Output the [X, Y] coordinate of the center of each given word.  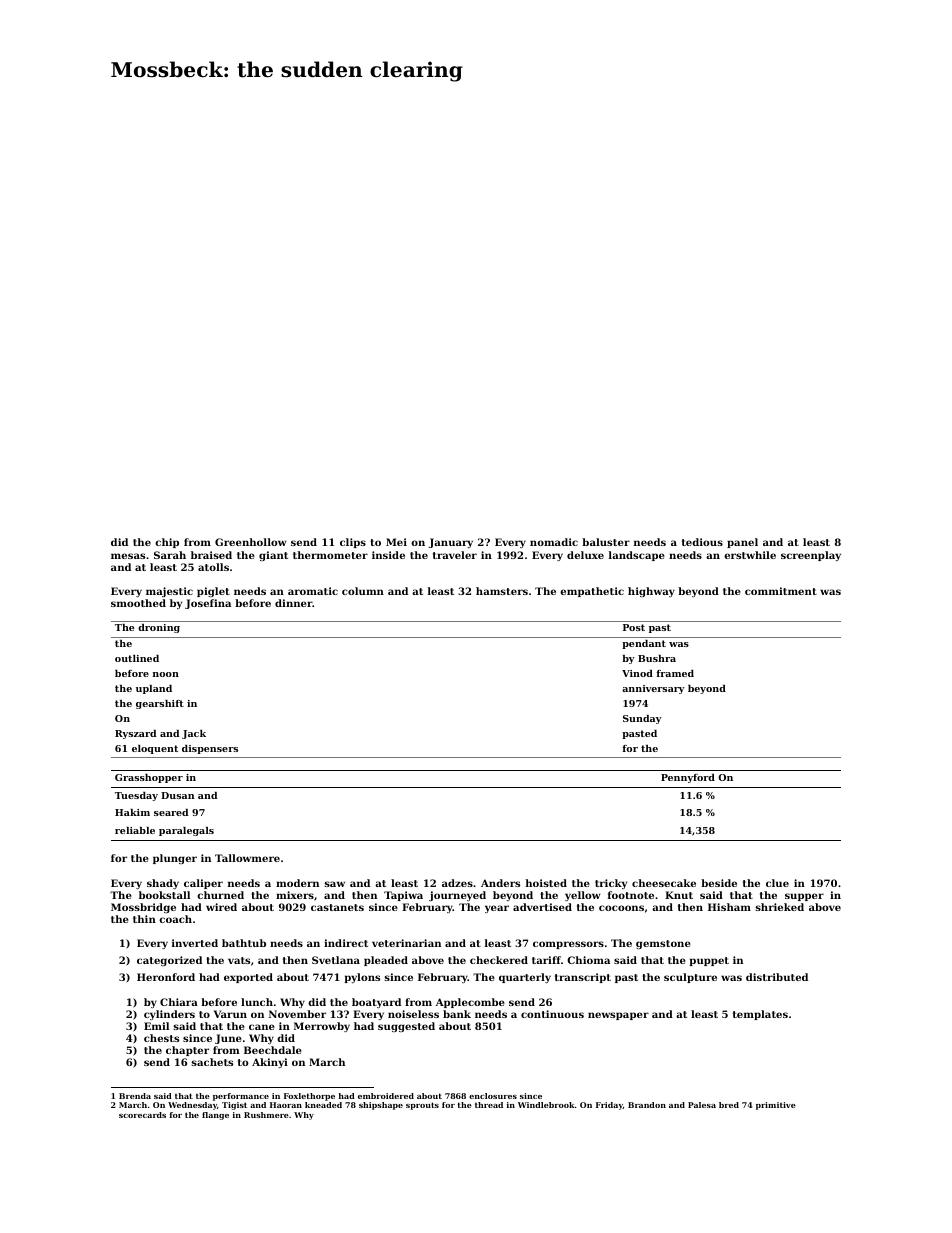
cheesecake [664, 883]
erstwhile [750, 555]
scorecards [142, 1115]
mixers [295, 895]
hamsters [502, 591]
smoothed [138, 603]
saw [334, 884]
